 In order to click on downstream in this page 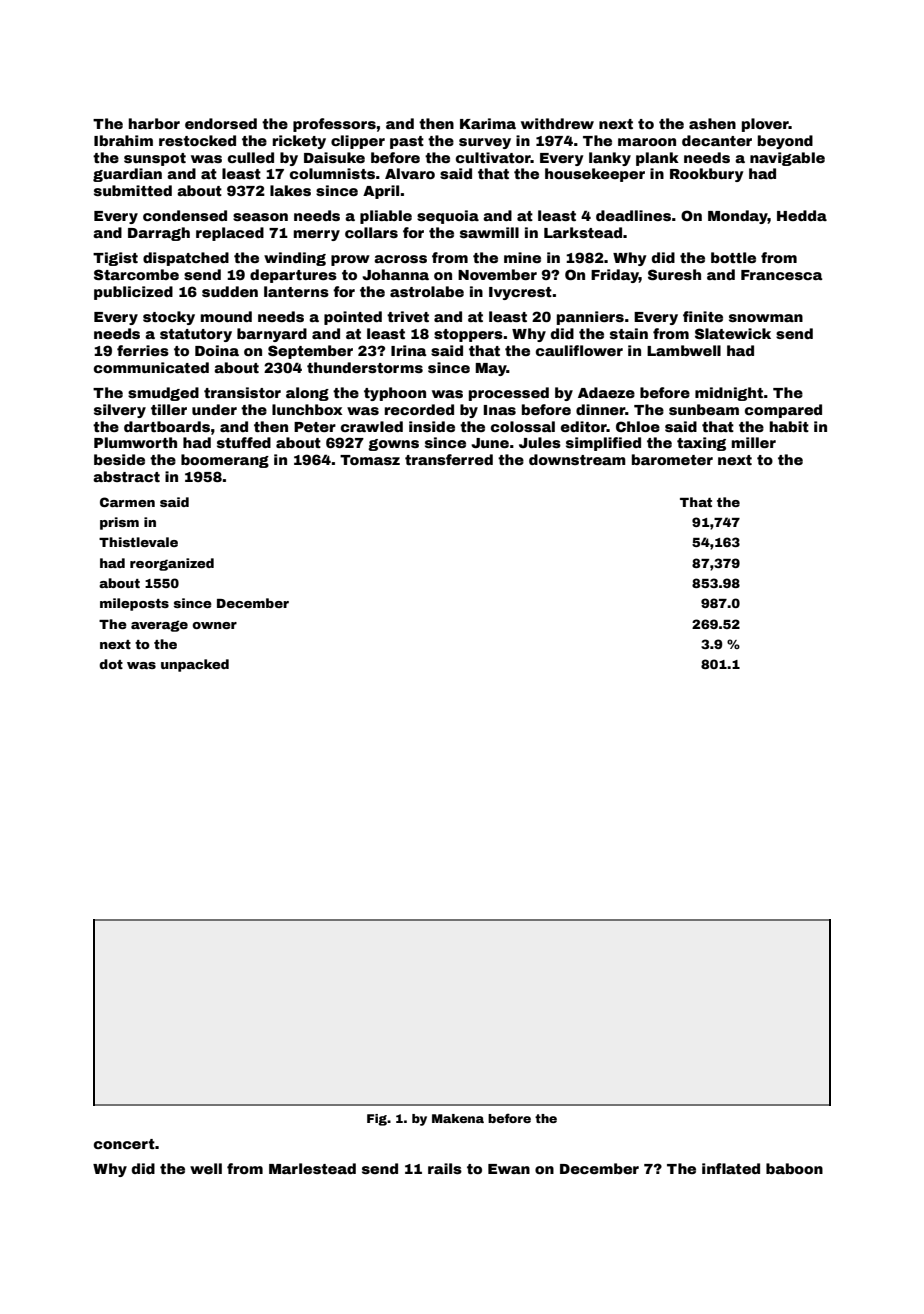, I will do `click(577, 459)`.
